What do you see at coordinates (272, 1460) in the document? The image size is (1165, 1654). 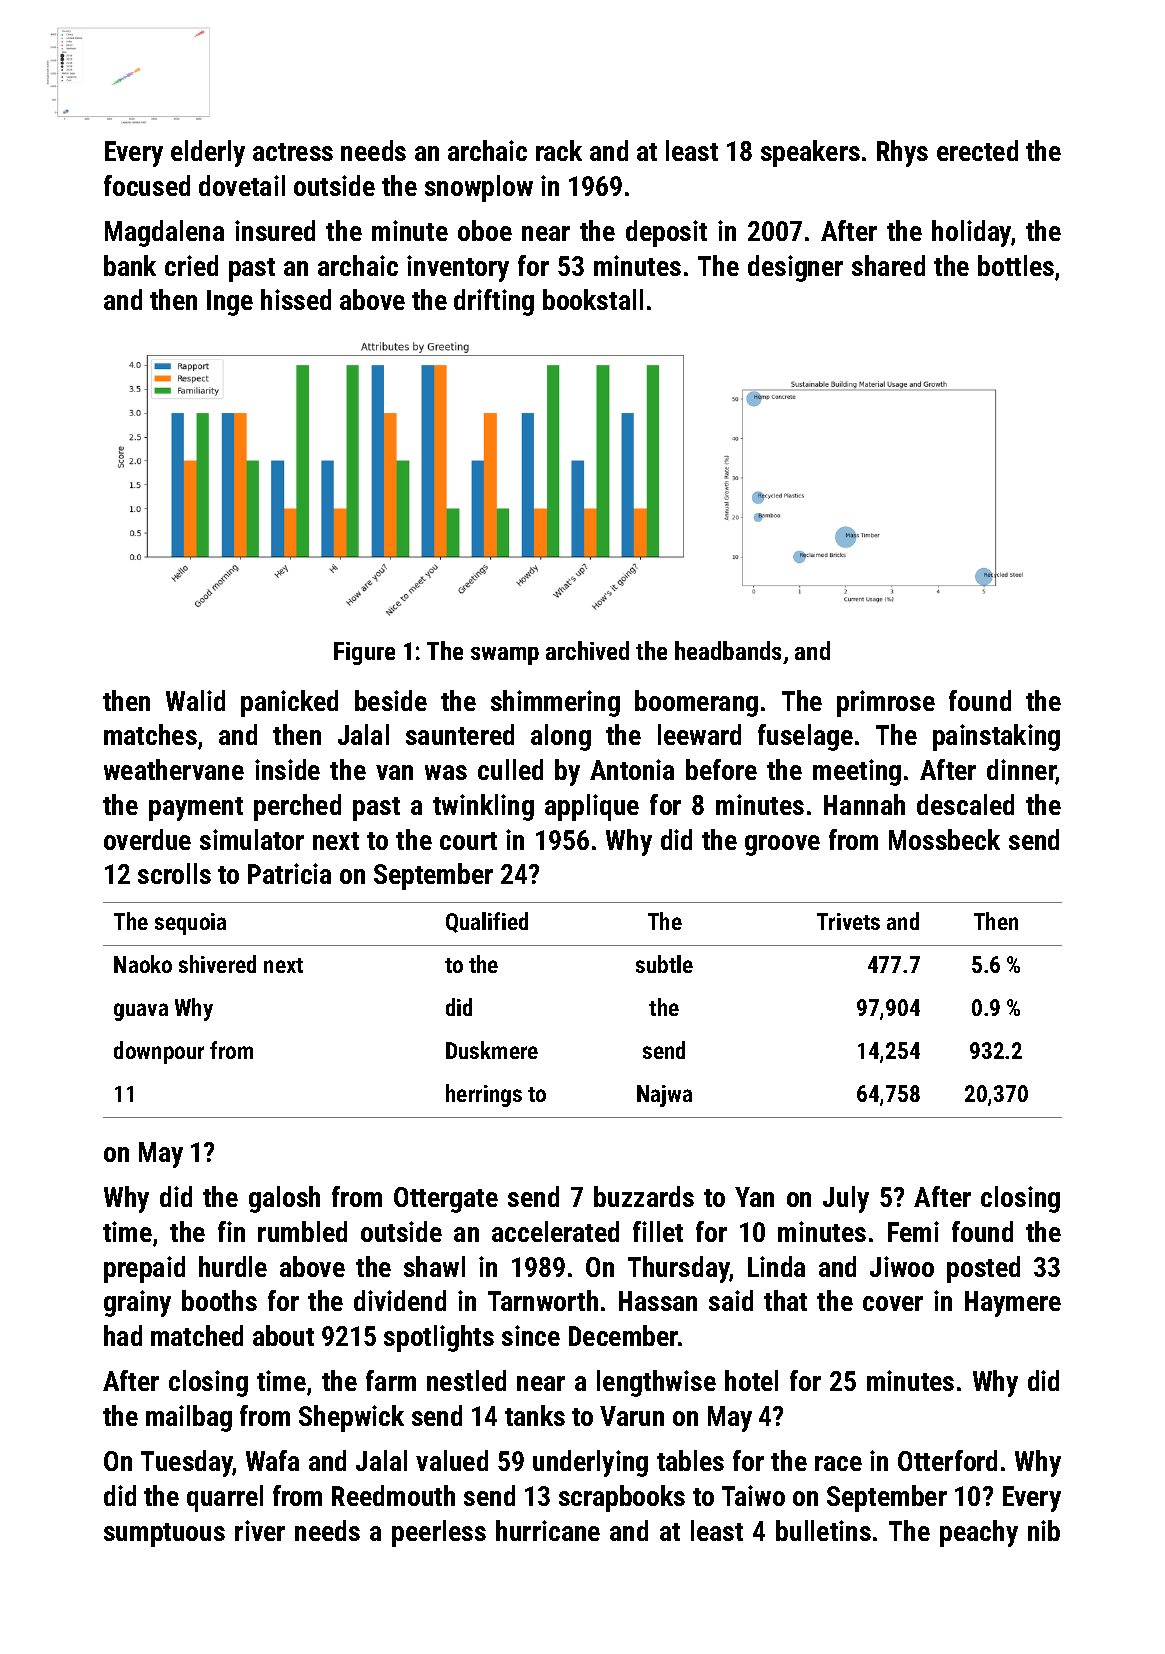 I see `Wafa` at bounding box center [272, 1460].
